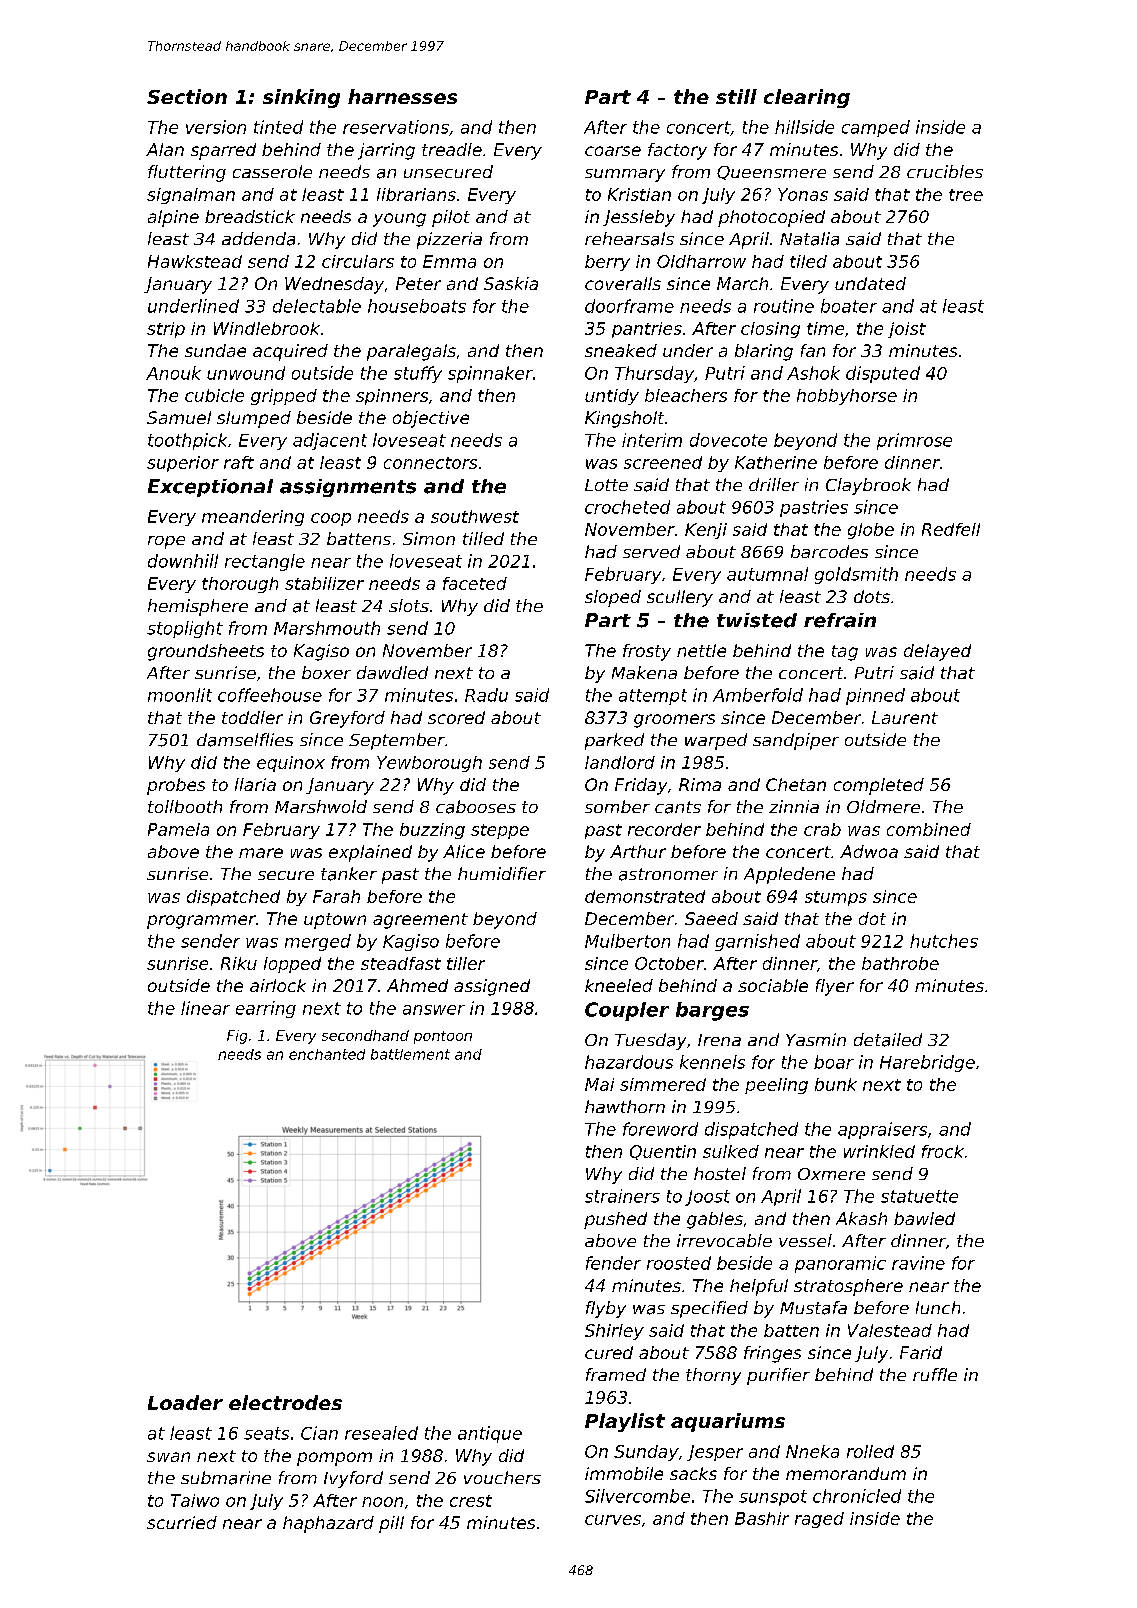 Image resolution: width=1137 pixels, height=1608 pixels. Describe the element at coordinates (767, 574) in the screenshot. I see `autumnal` at that location.
